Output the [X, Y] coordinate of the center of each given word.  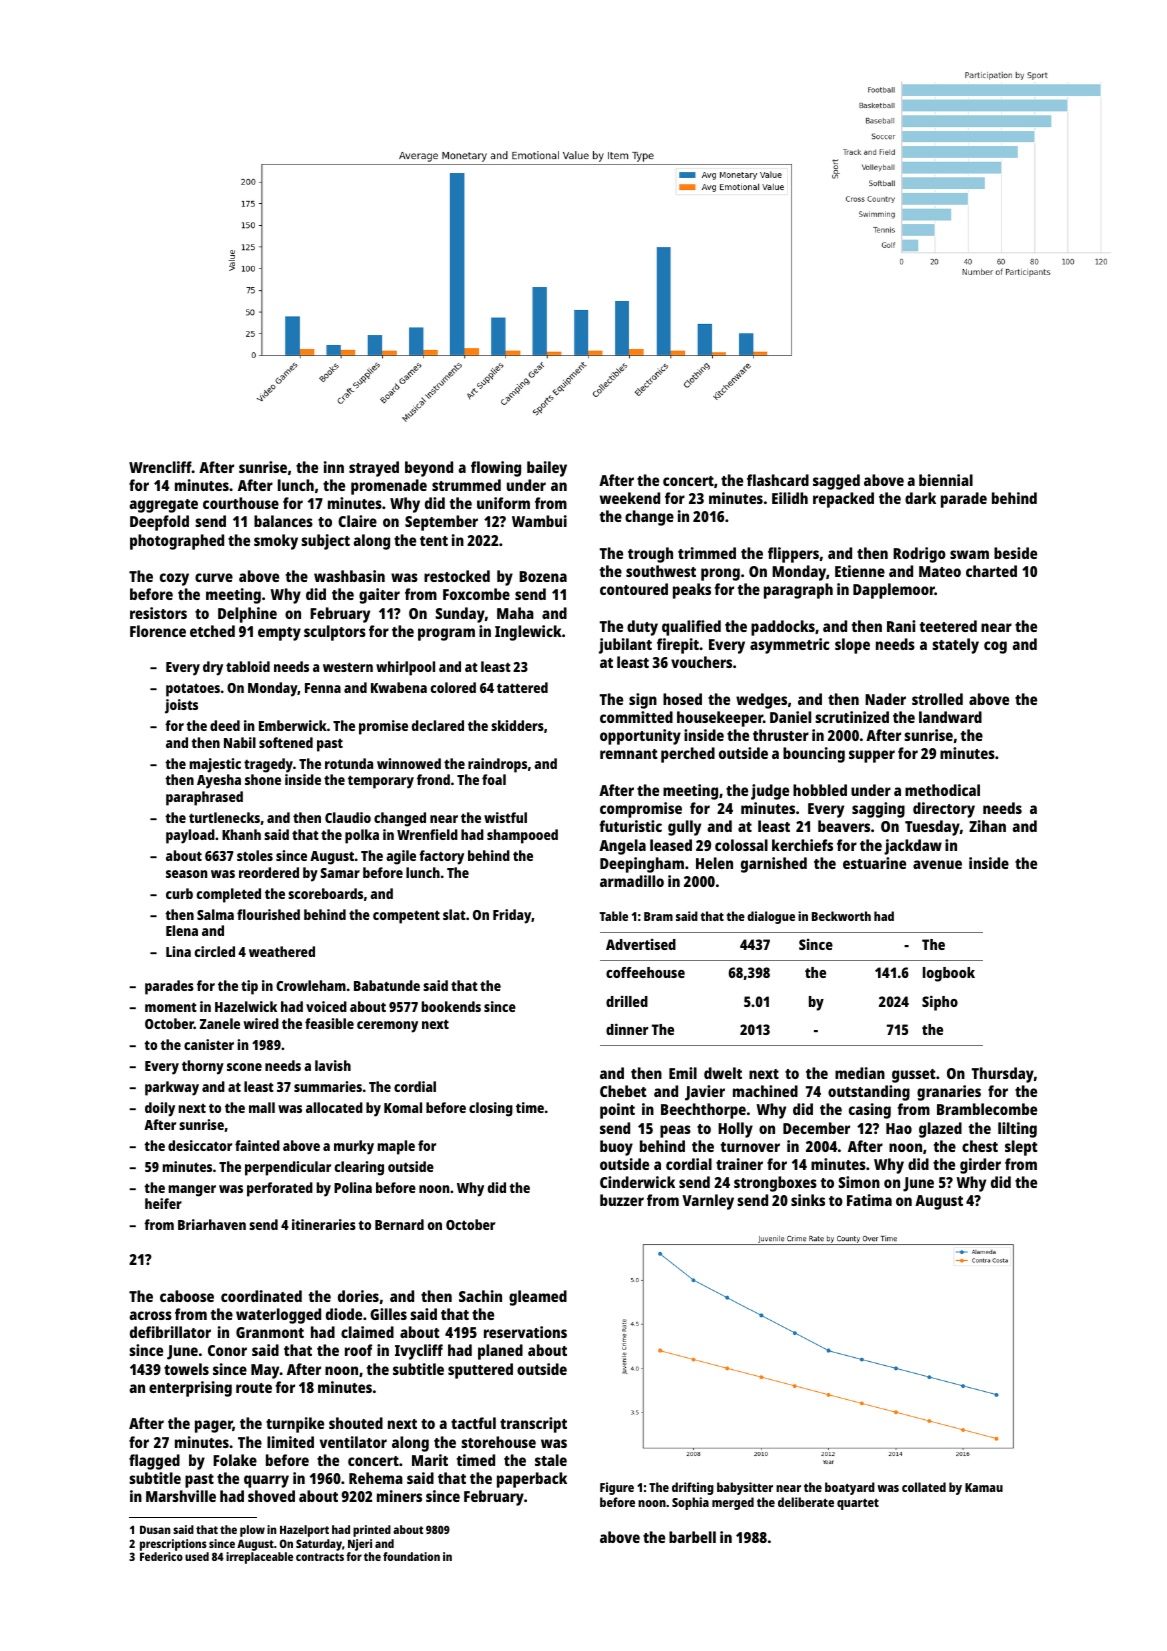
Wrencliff [160, 467]
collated [924, 1487]
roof [358, 1350]
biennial [946, 480]
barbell [692, 1537]
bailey [547, 469]
